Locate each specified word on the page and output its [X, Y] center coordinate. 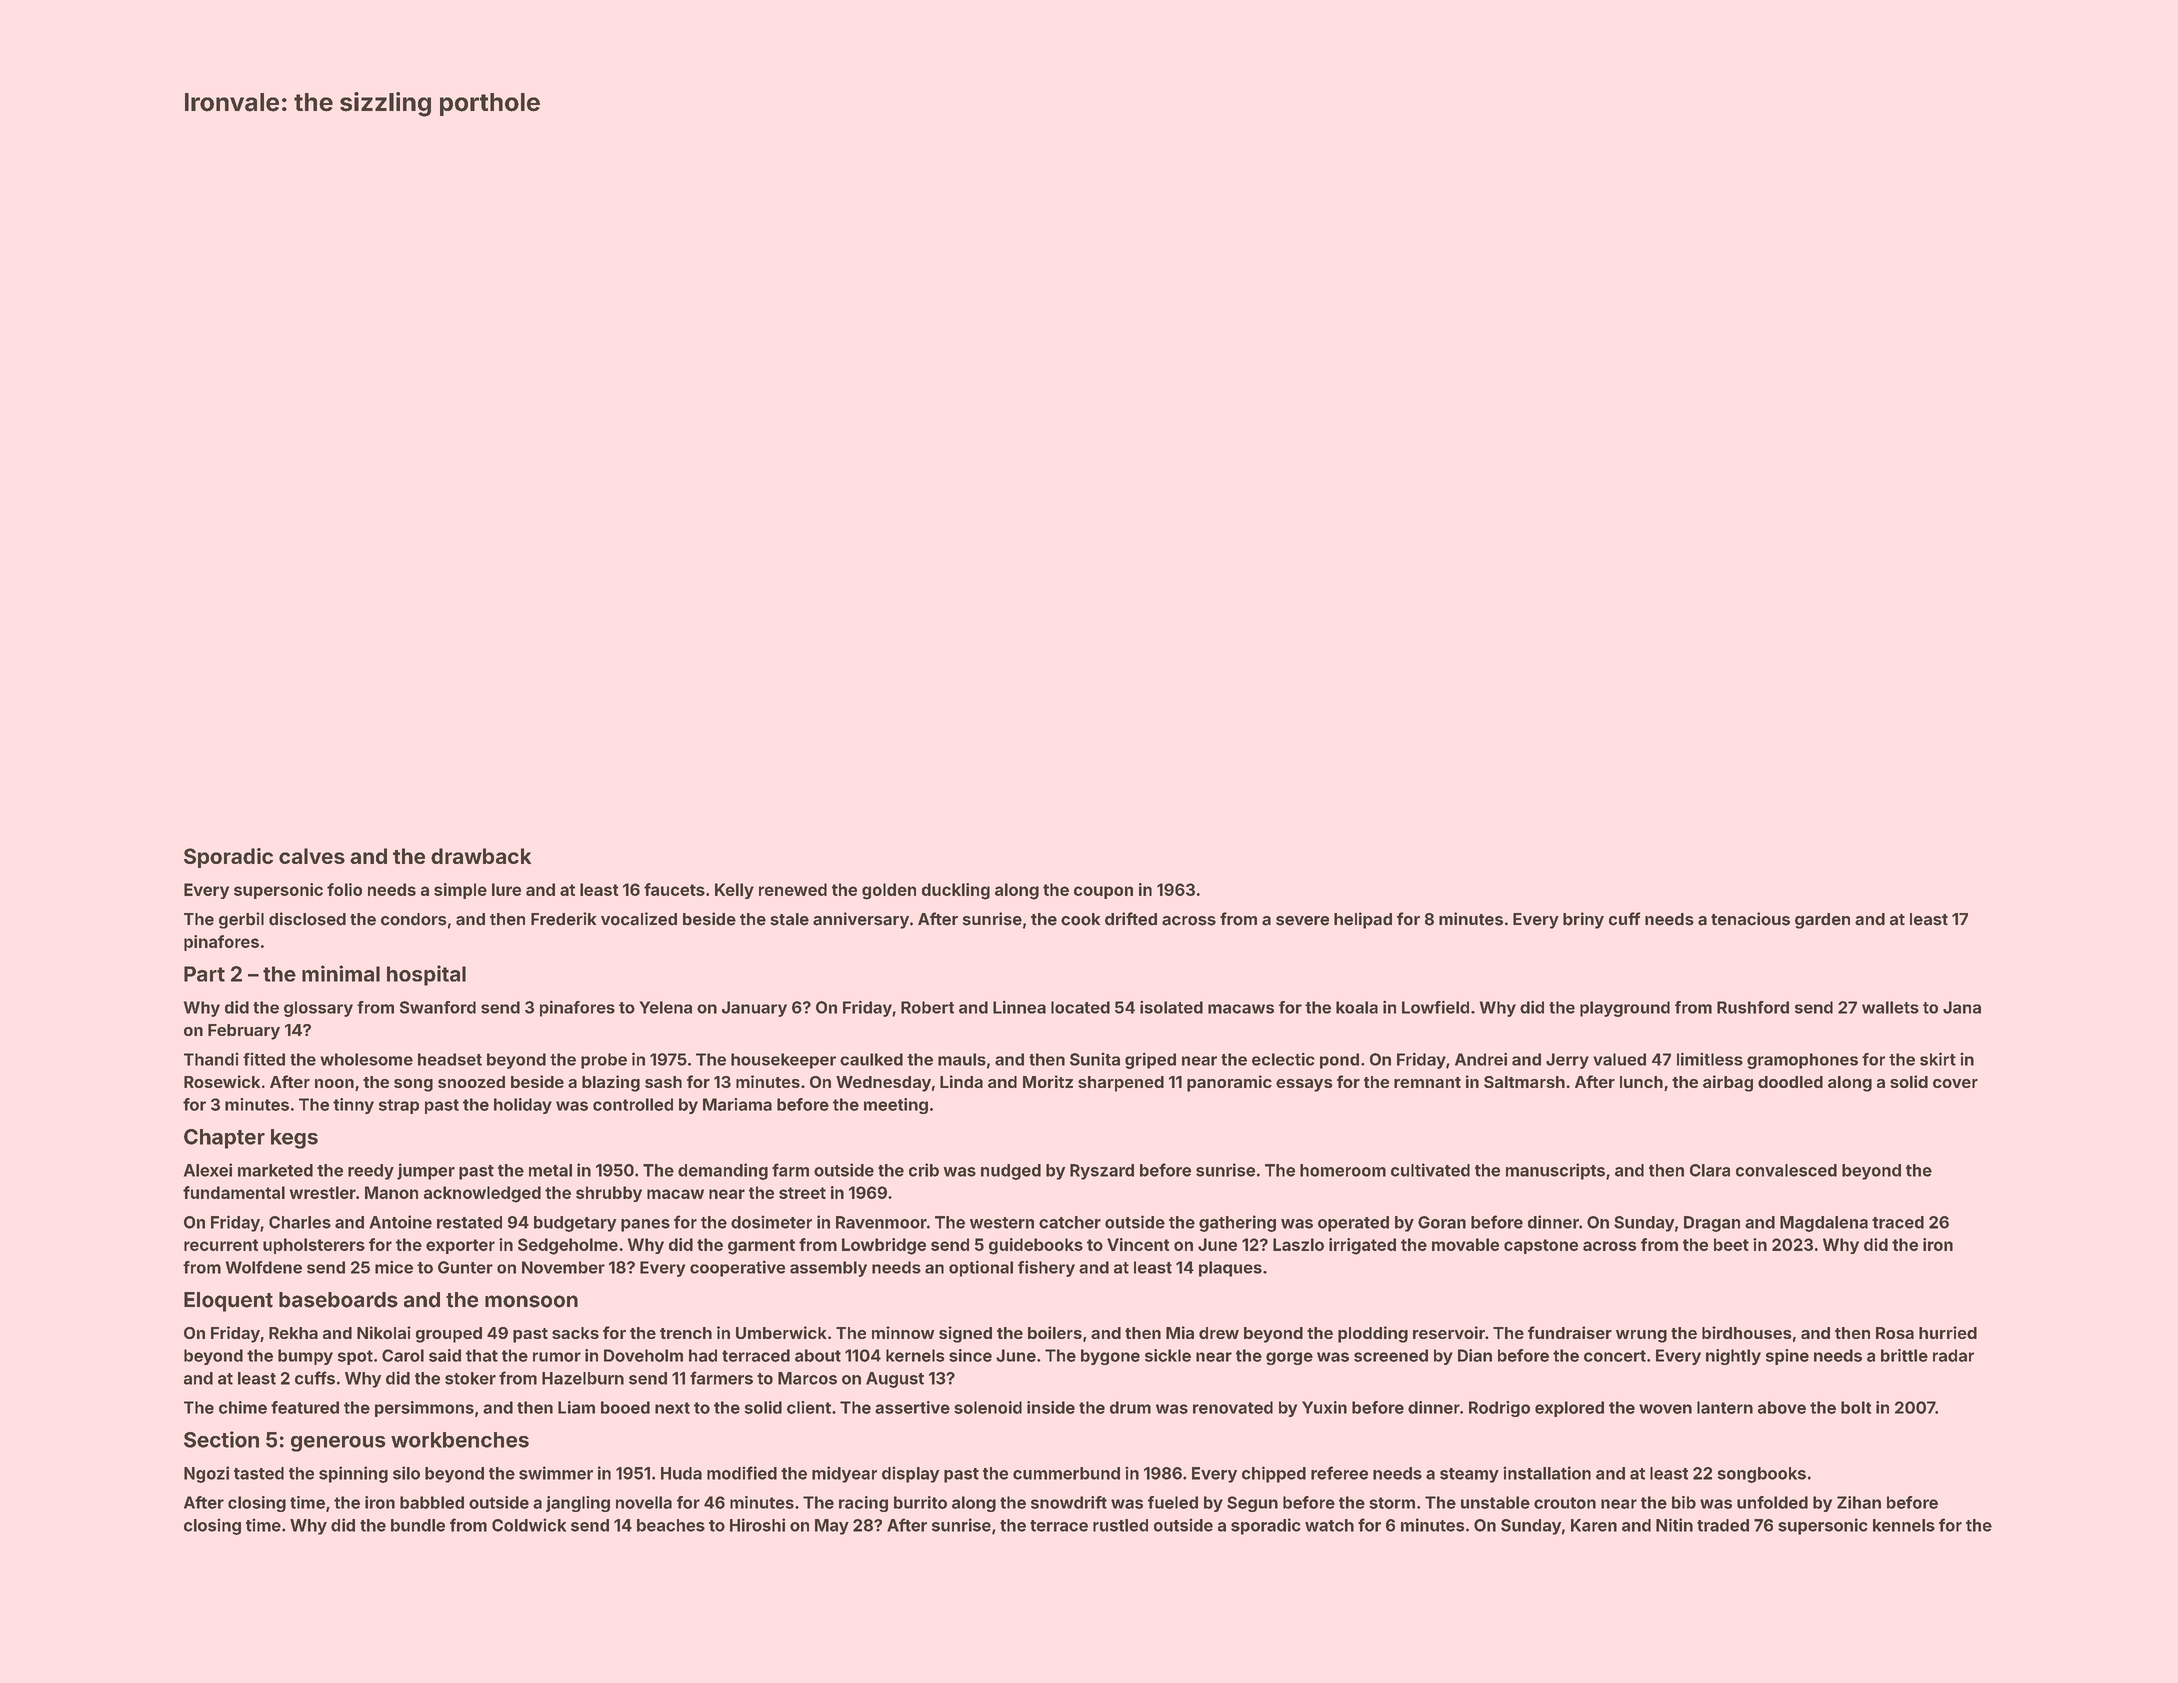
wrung [1641, 1336]
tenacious [1750, 919]
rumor [557, 1357]
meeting [896, 1106]
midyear [844, 1474]
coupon [1103, 892]
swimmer [556, 1473]
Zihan [1859, 1502]
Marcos [807, 1378]
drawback [481, 856]
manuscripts [1555, 1171]
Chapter [224, 1139]
